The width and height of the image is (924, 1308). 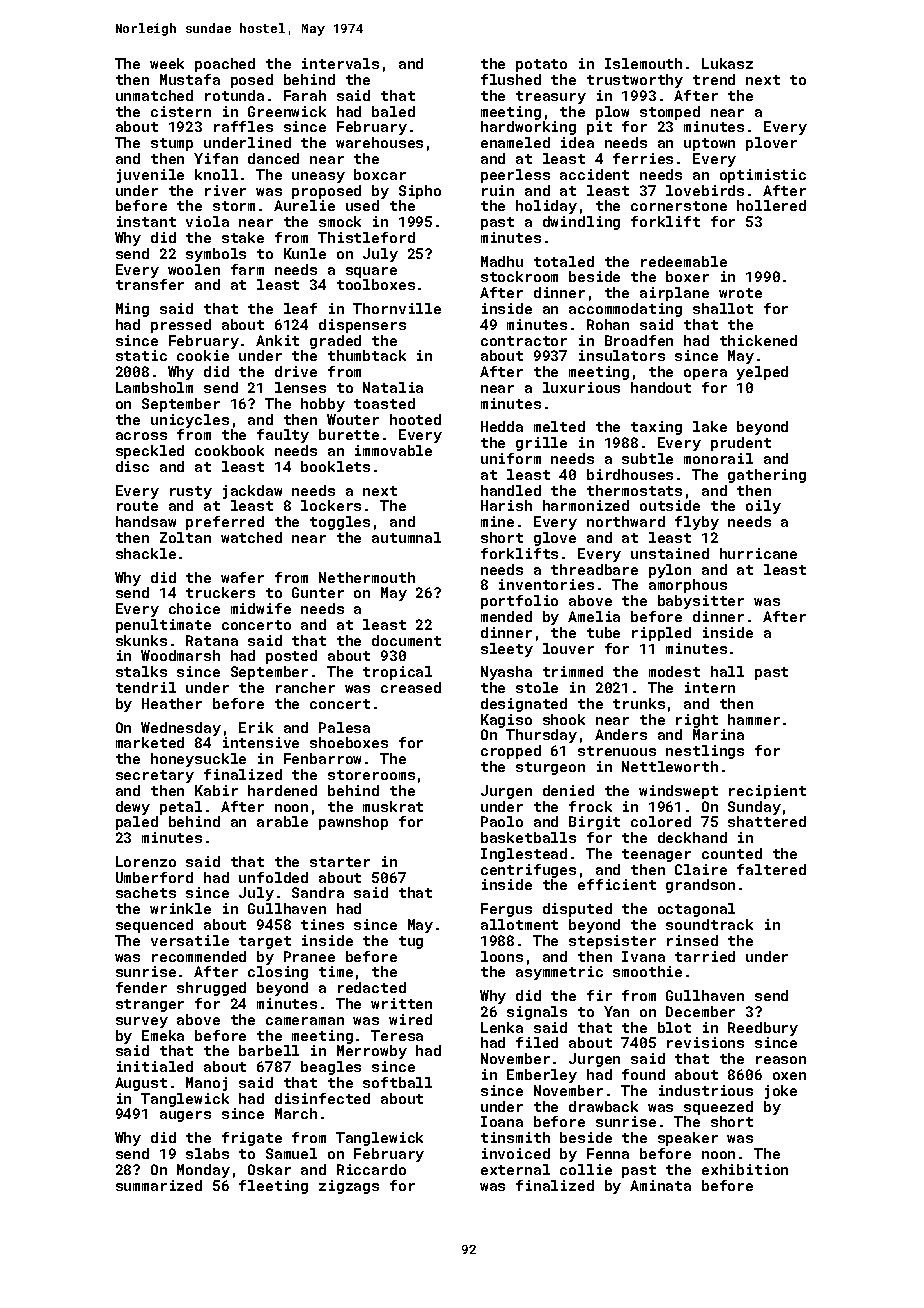 What do you see at coordinates (225, 65) in the image?
I see `poached` at bounding box center [225, 65].
